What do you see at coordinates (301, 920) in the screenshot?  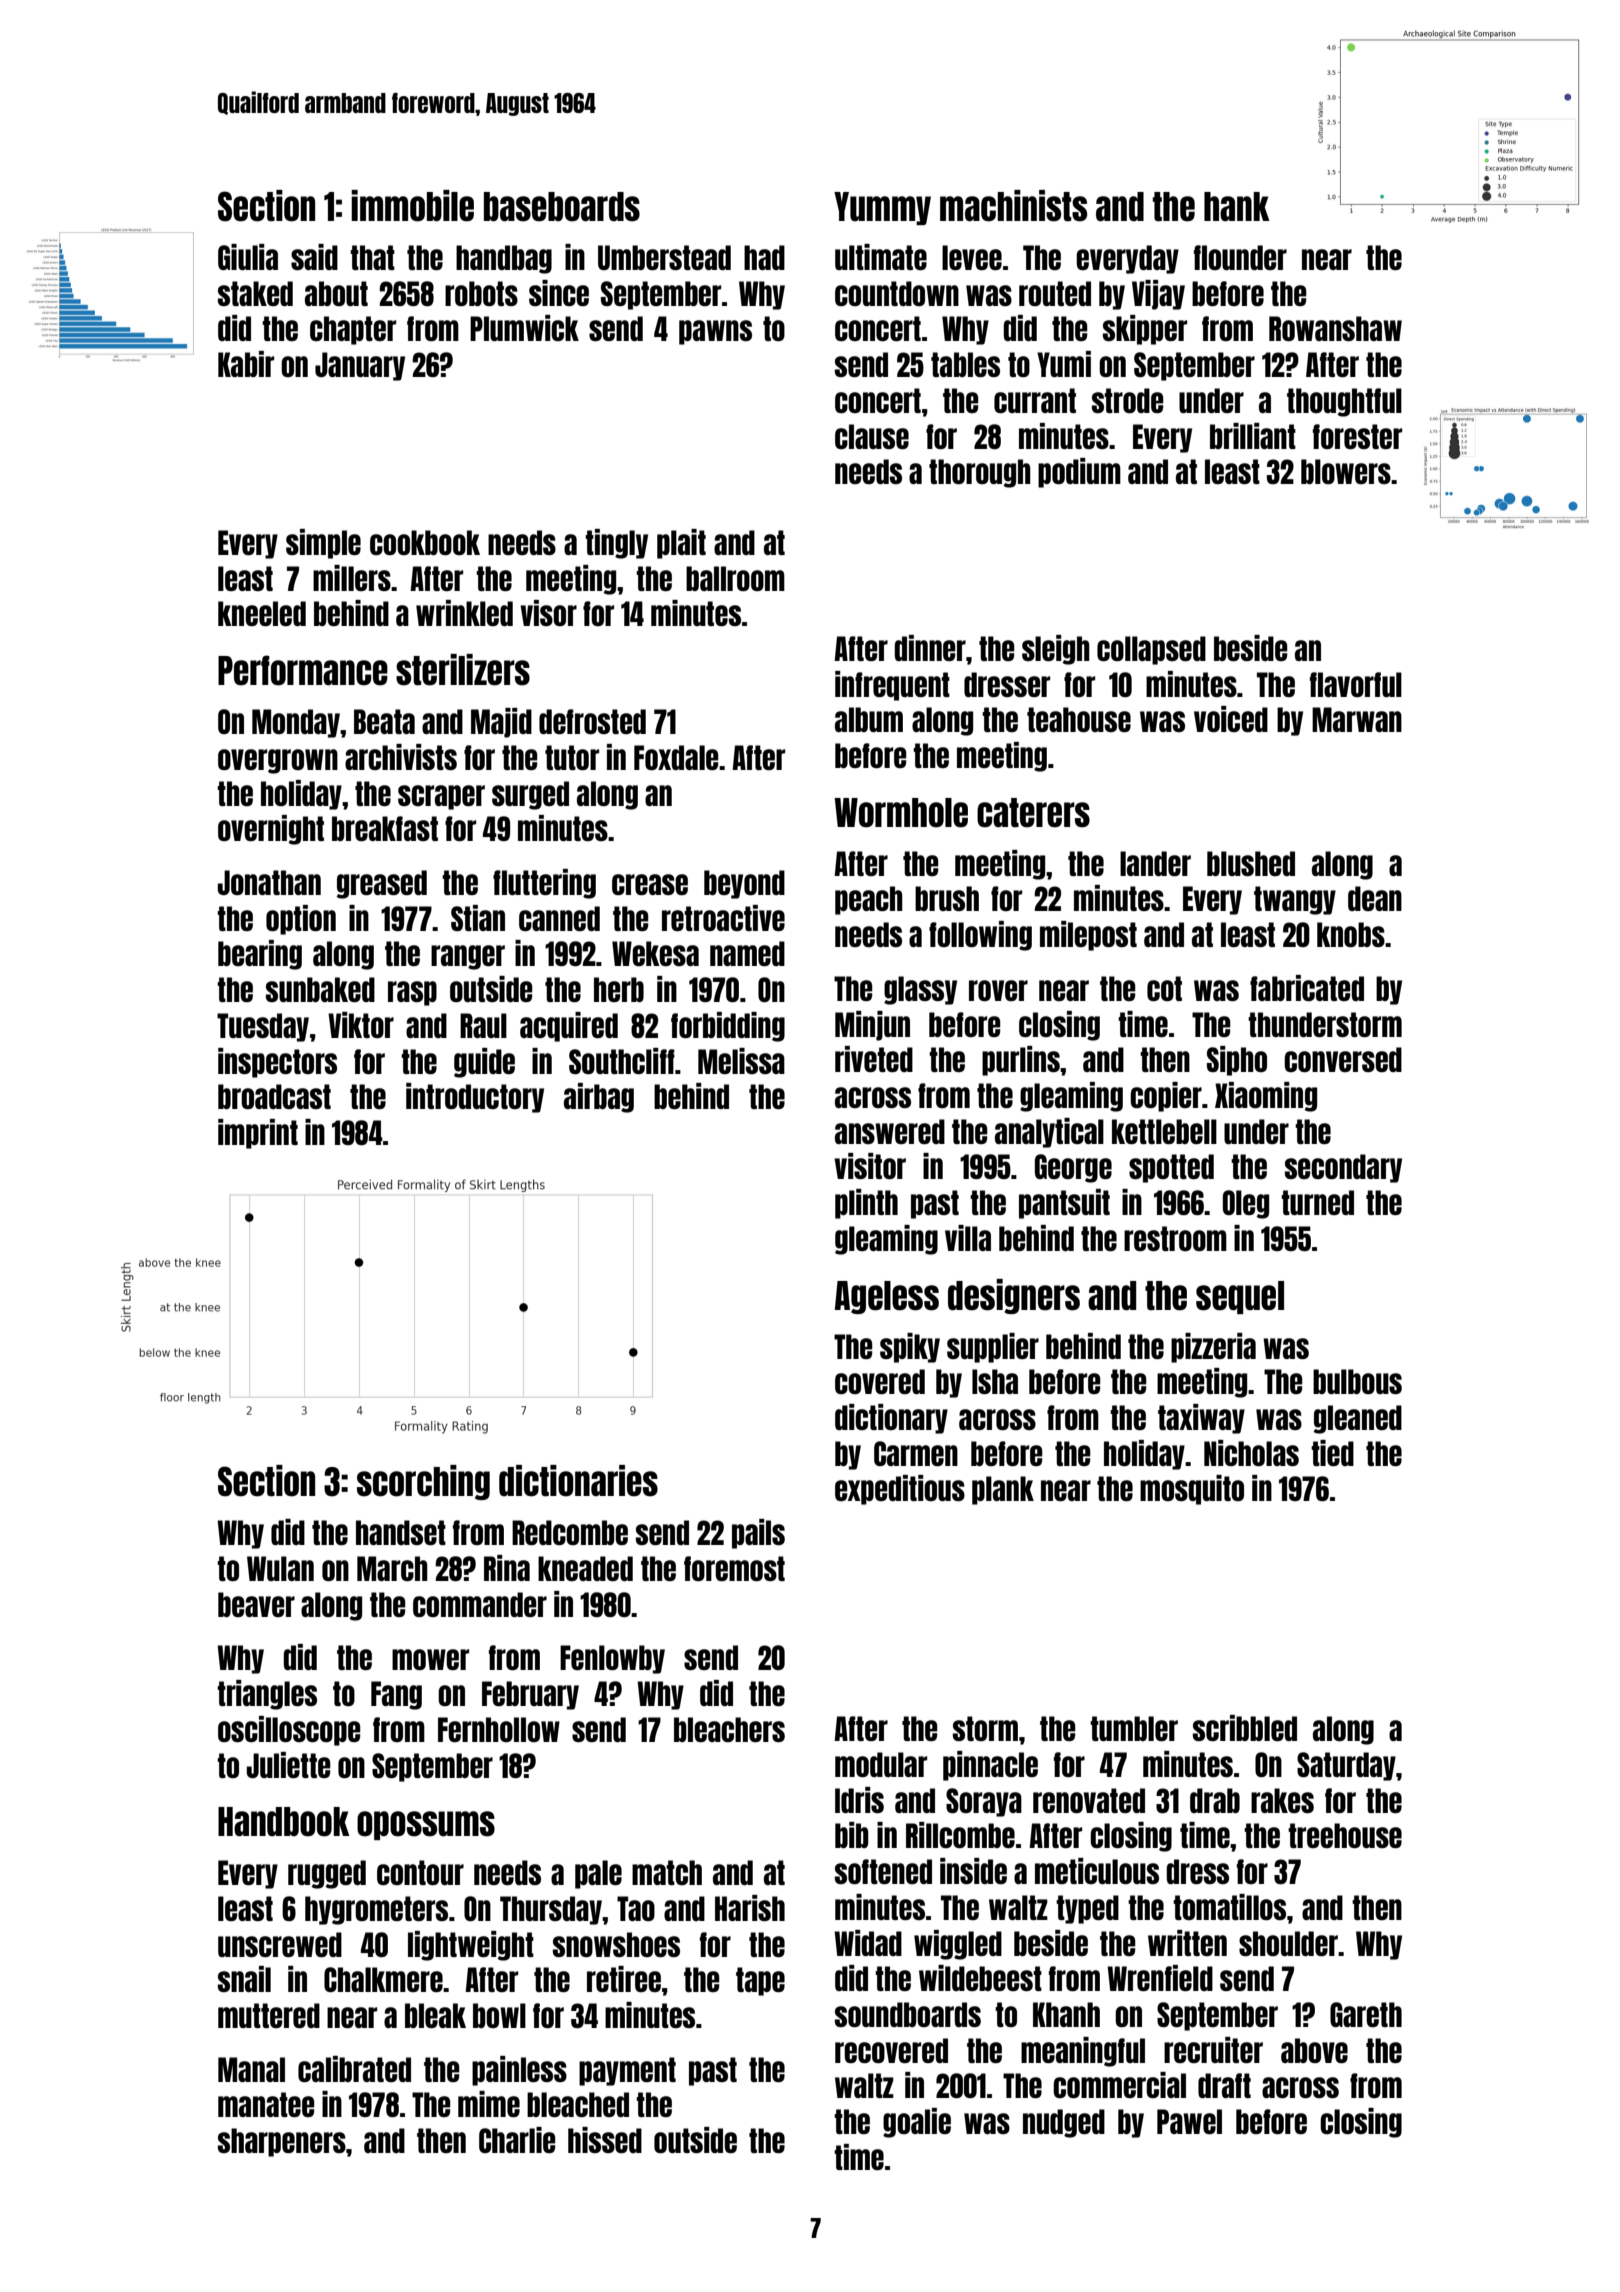 I see `option` at bounding box center [301, 920].
